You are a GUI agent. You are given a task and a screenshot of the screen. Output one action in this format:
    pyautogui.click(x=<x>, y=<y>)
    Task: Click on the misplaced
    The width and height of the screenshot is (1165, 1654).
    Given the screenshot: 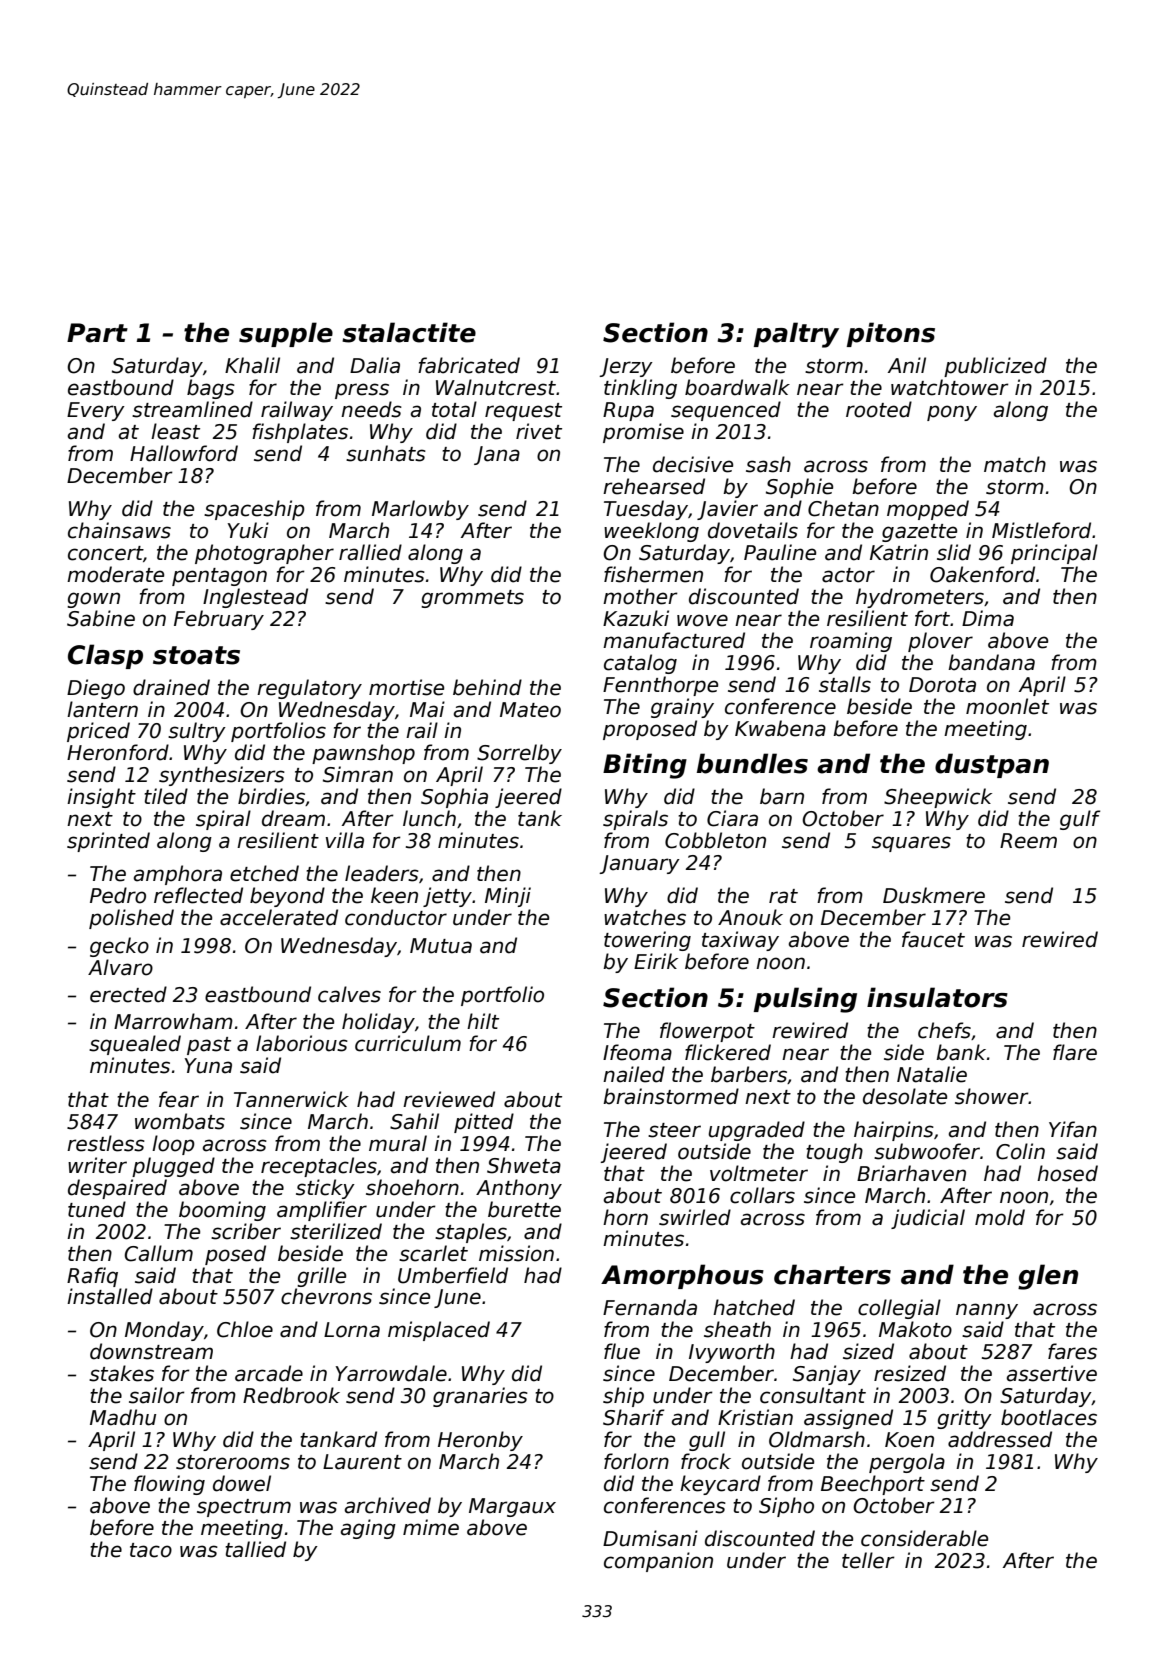 What is the action you would take?
    pyautogui.click(x=439, y=1331)
